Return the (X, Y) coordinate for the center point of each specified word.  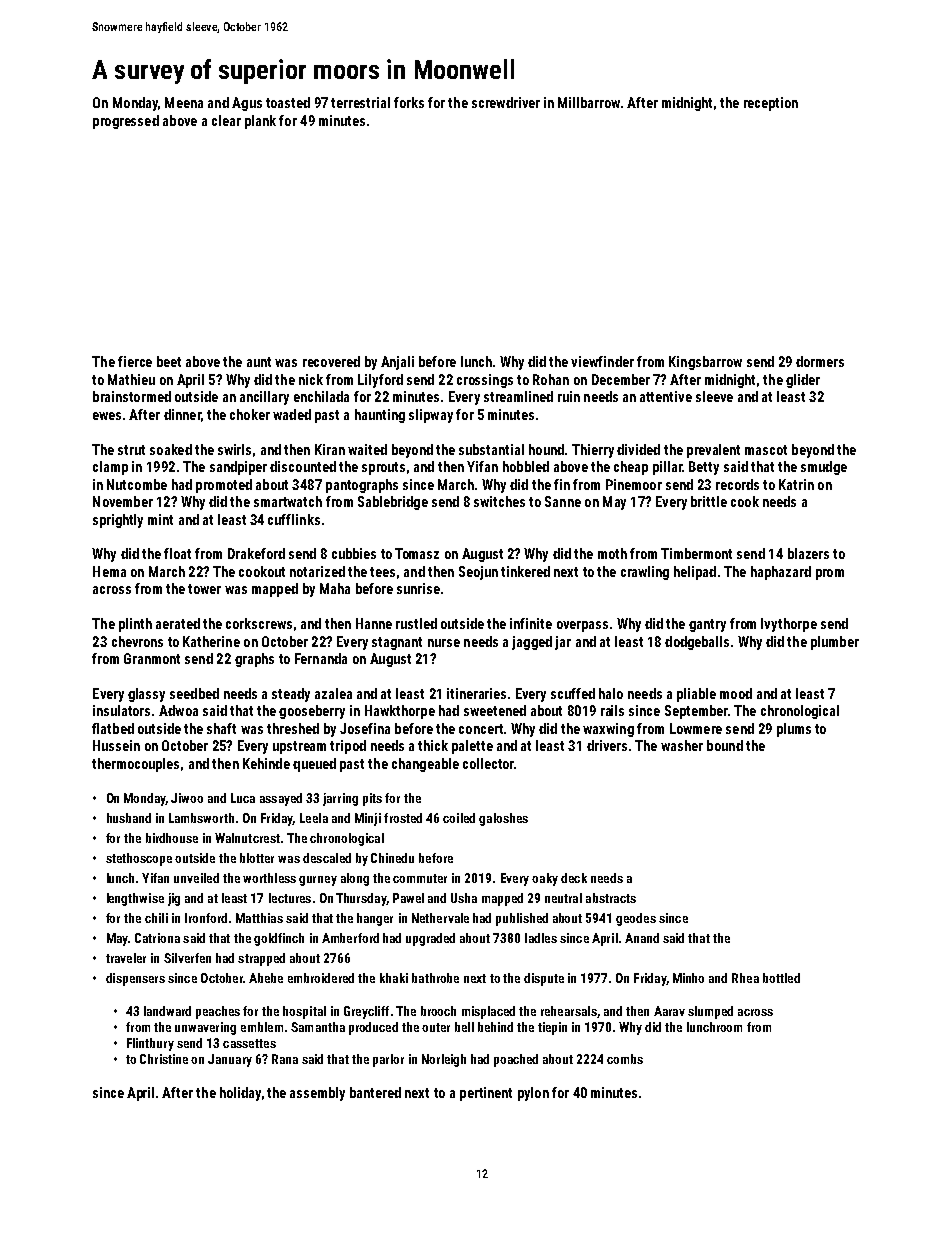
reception (771, 104)
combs (625, 1059)
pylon (533, 1094)
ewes (107, 416)
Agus (247, 104)
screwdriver (506, 102)
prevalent (713, 451)
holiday (240, 1094)
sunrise (418, 588)
